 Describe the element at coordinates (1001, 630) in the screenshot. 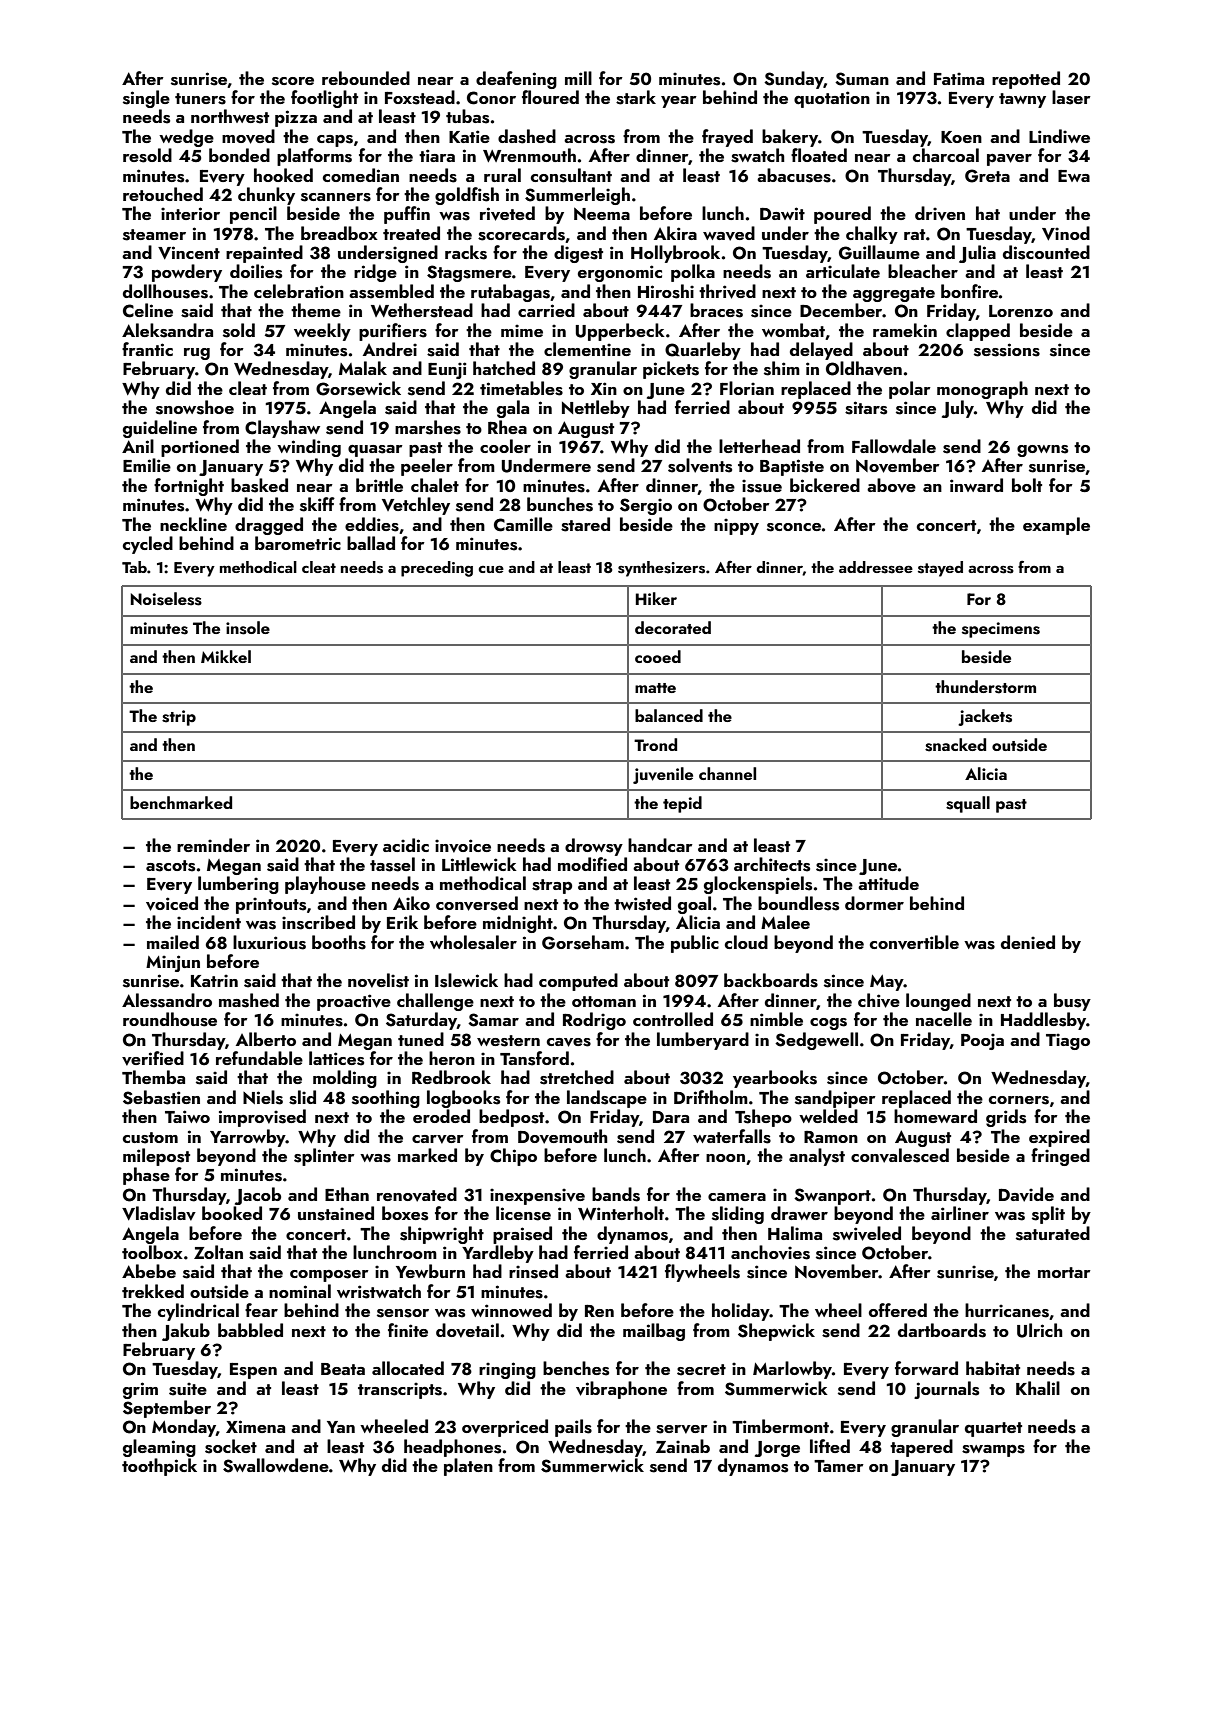

I see `specimens` at that location.
